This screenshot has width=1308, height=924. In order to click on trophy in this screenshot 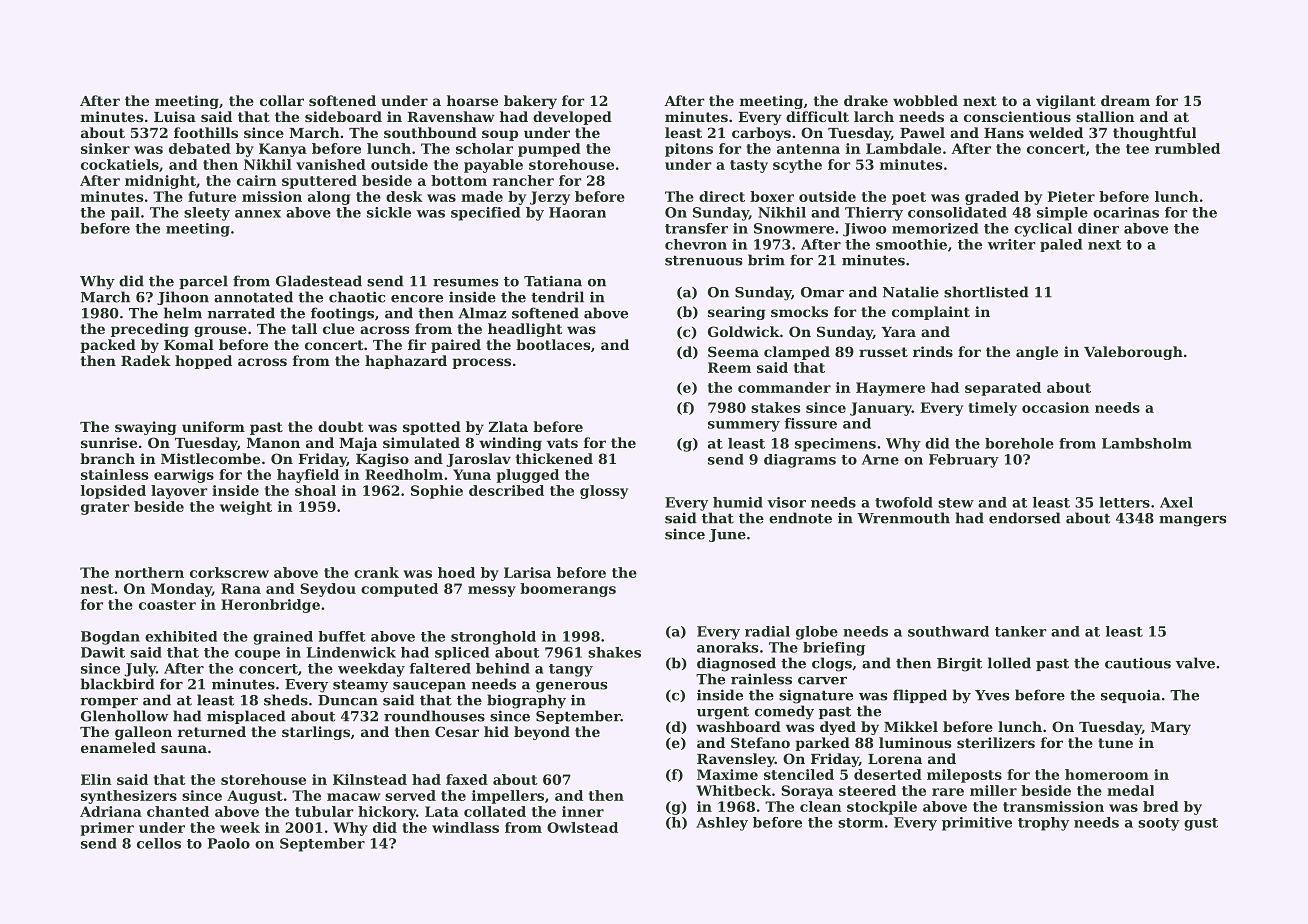, I will do `click(1043, 824)`.
